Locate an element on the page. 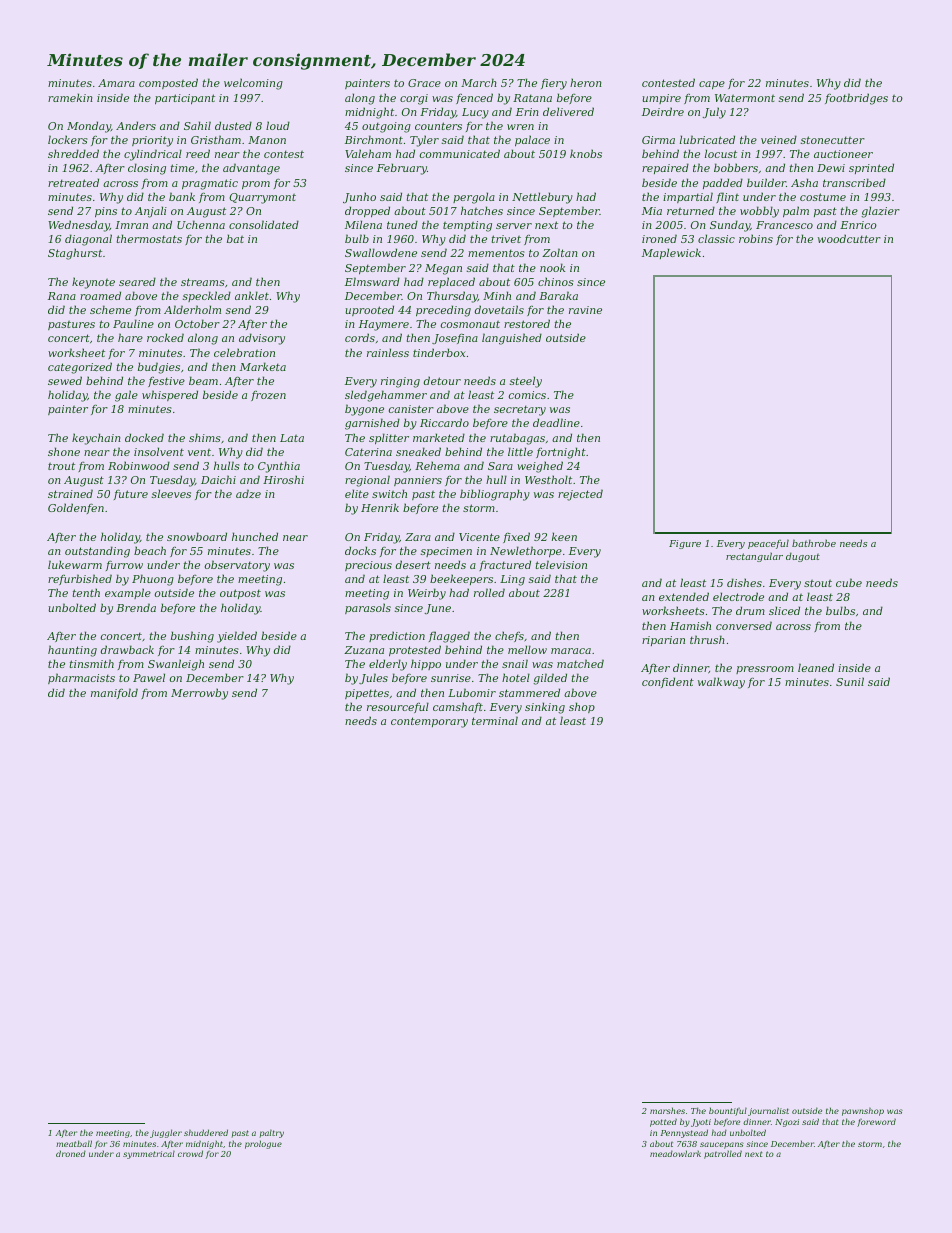 The height and width of the page is (1233, 952). Swallowdene is located at coordinates (381, 252).
